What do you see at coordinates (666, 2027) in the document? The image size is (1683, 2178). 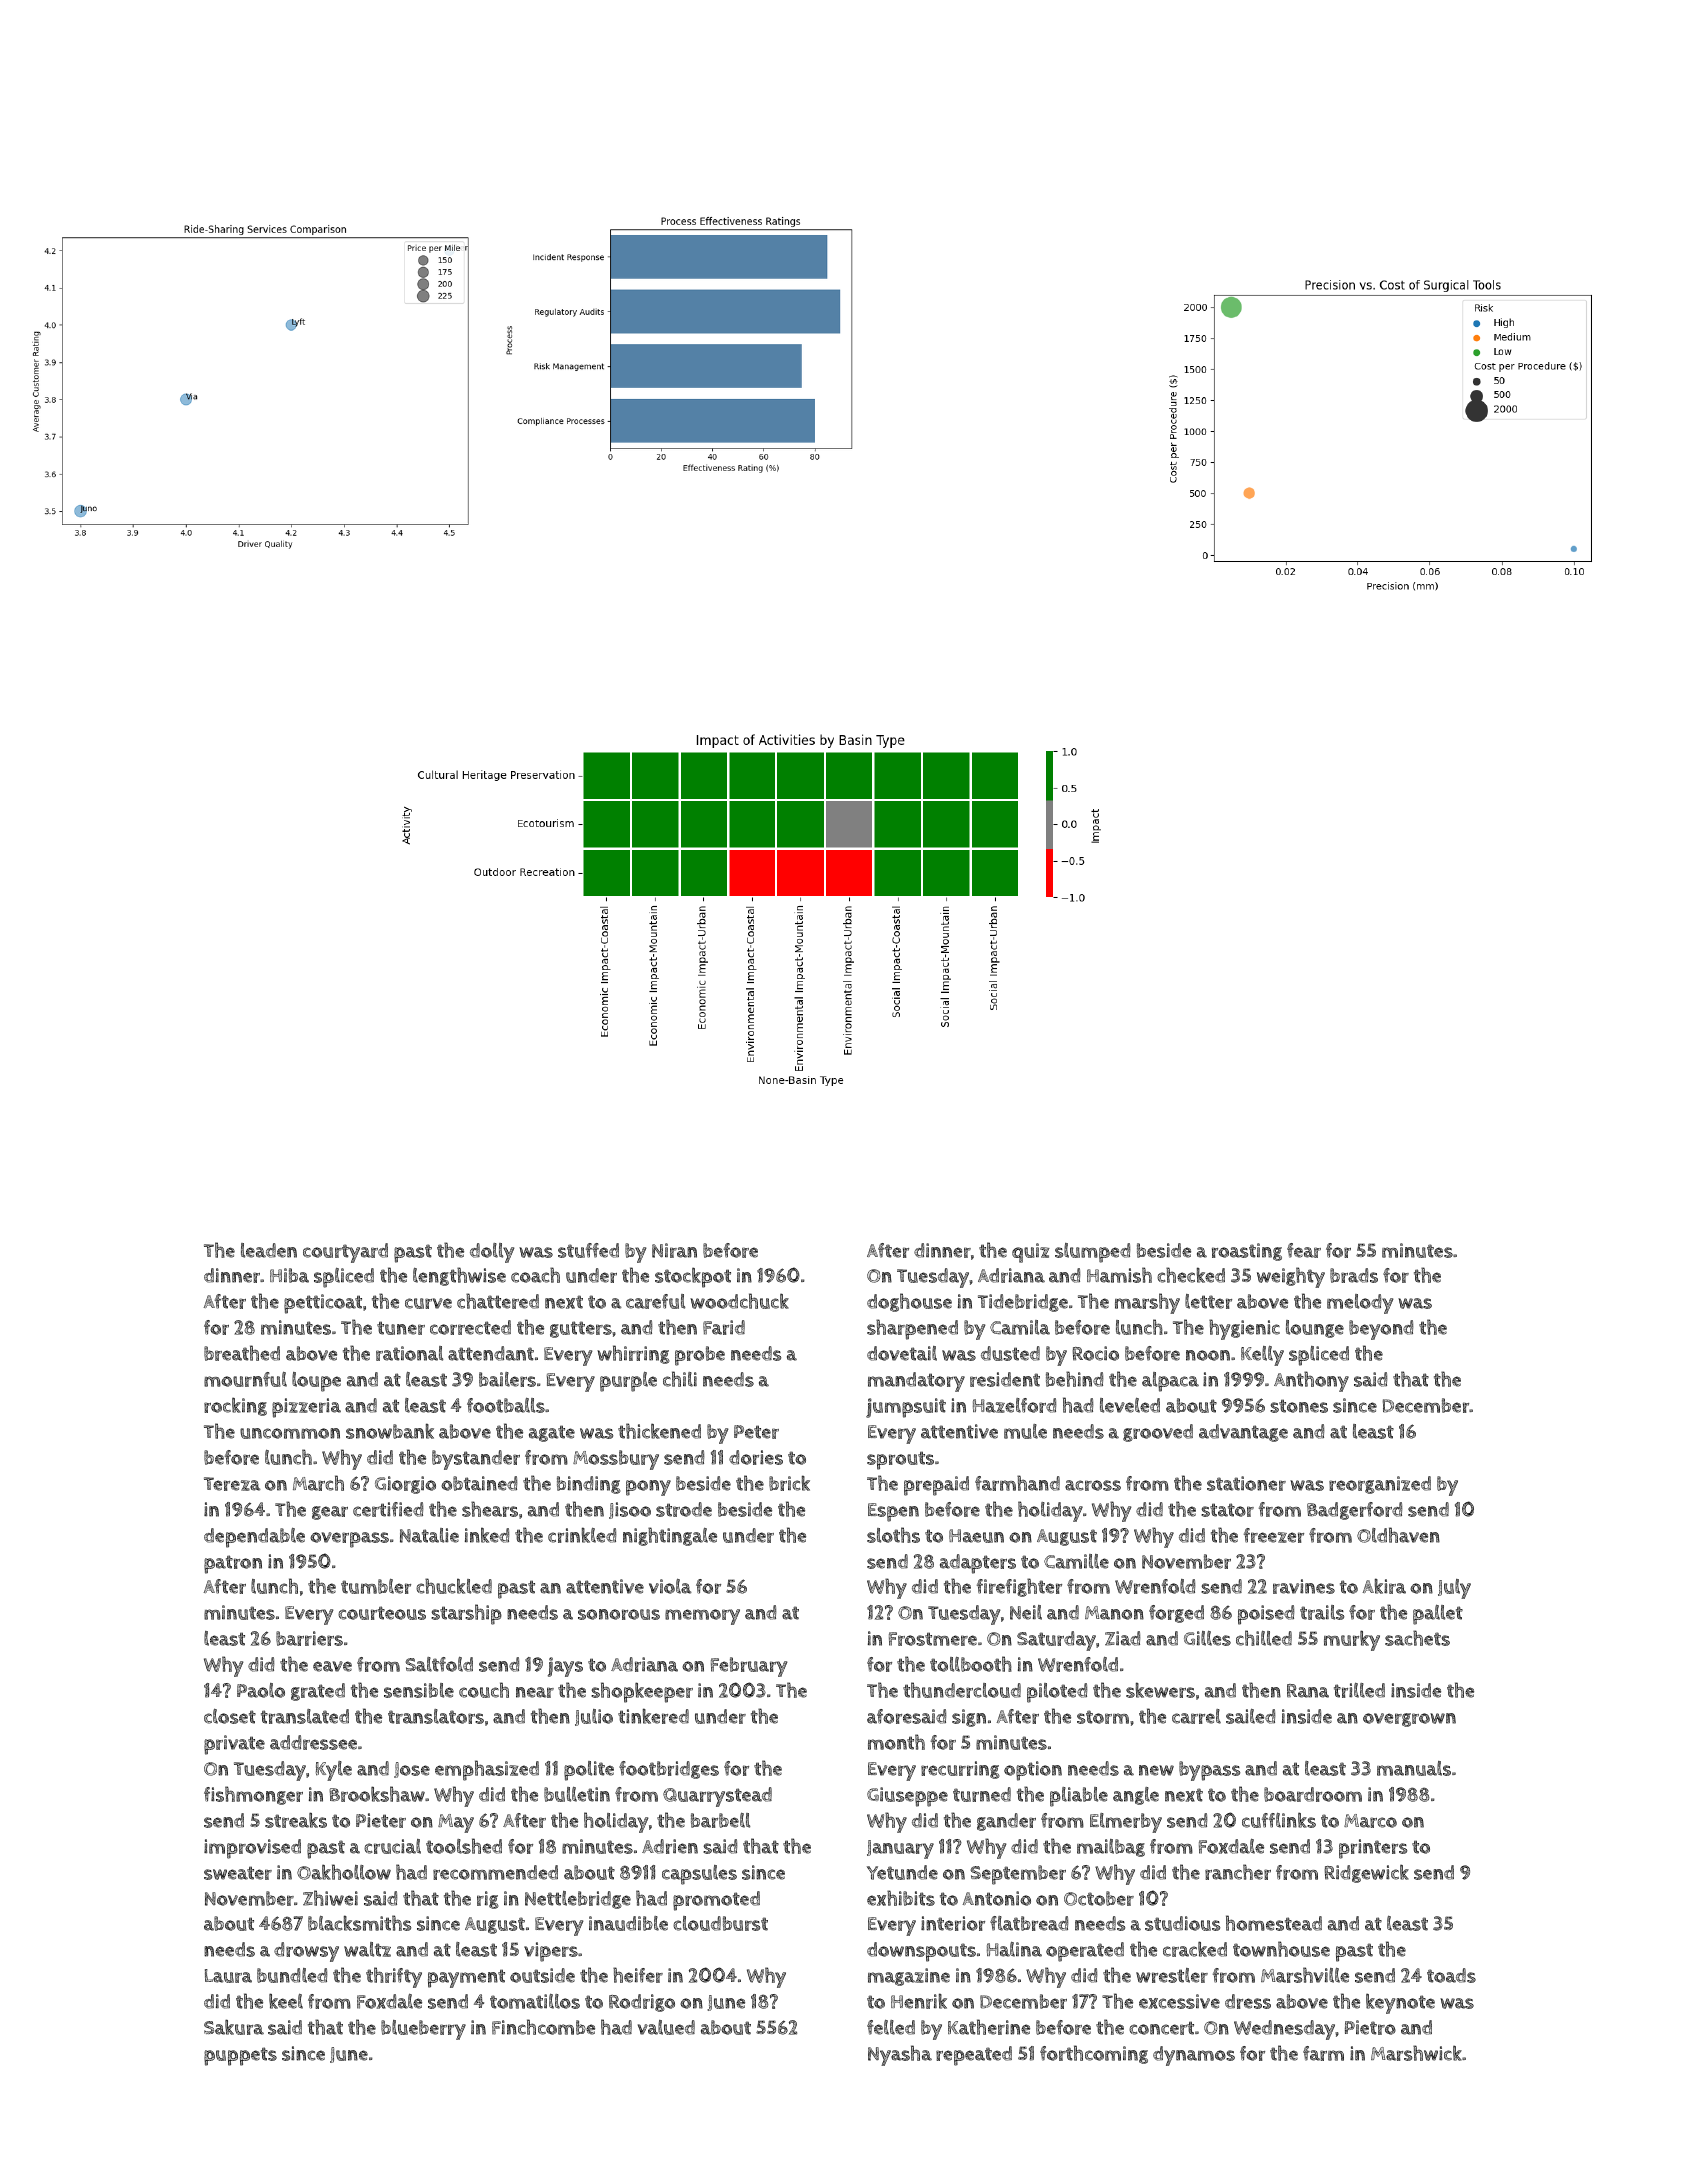 I see `valued` at bounding box center [666, 2027].
